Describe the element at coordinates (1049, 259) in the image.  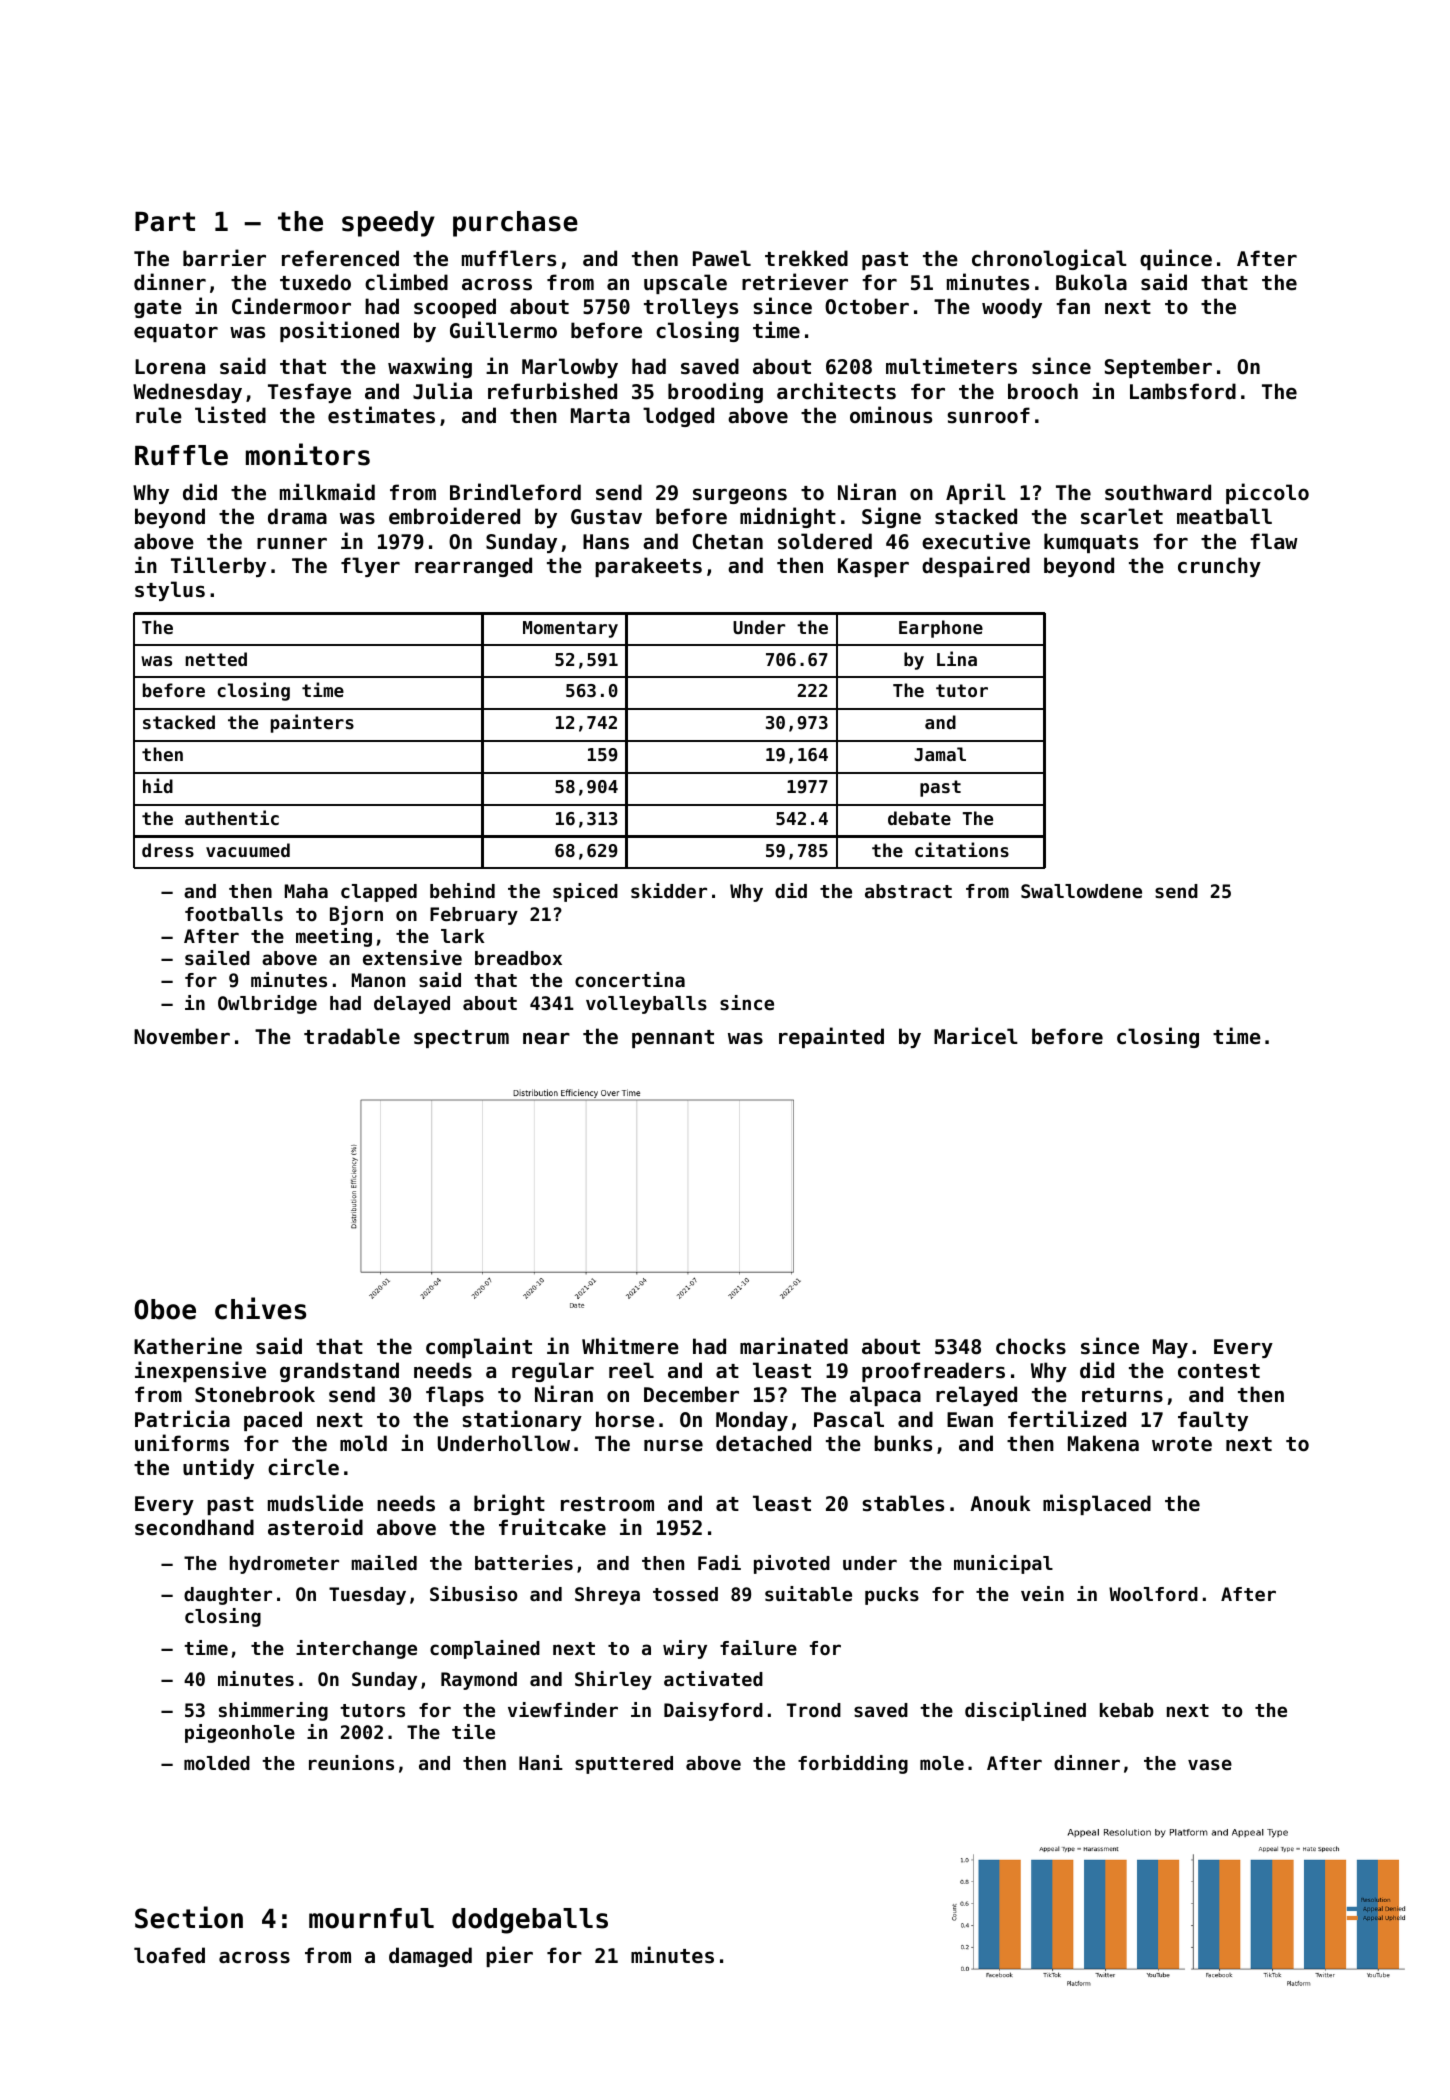
I see `chronological` at that location.
